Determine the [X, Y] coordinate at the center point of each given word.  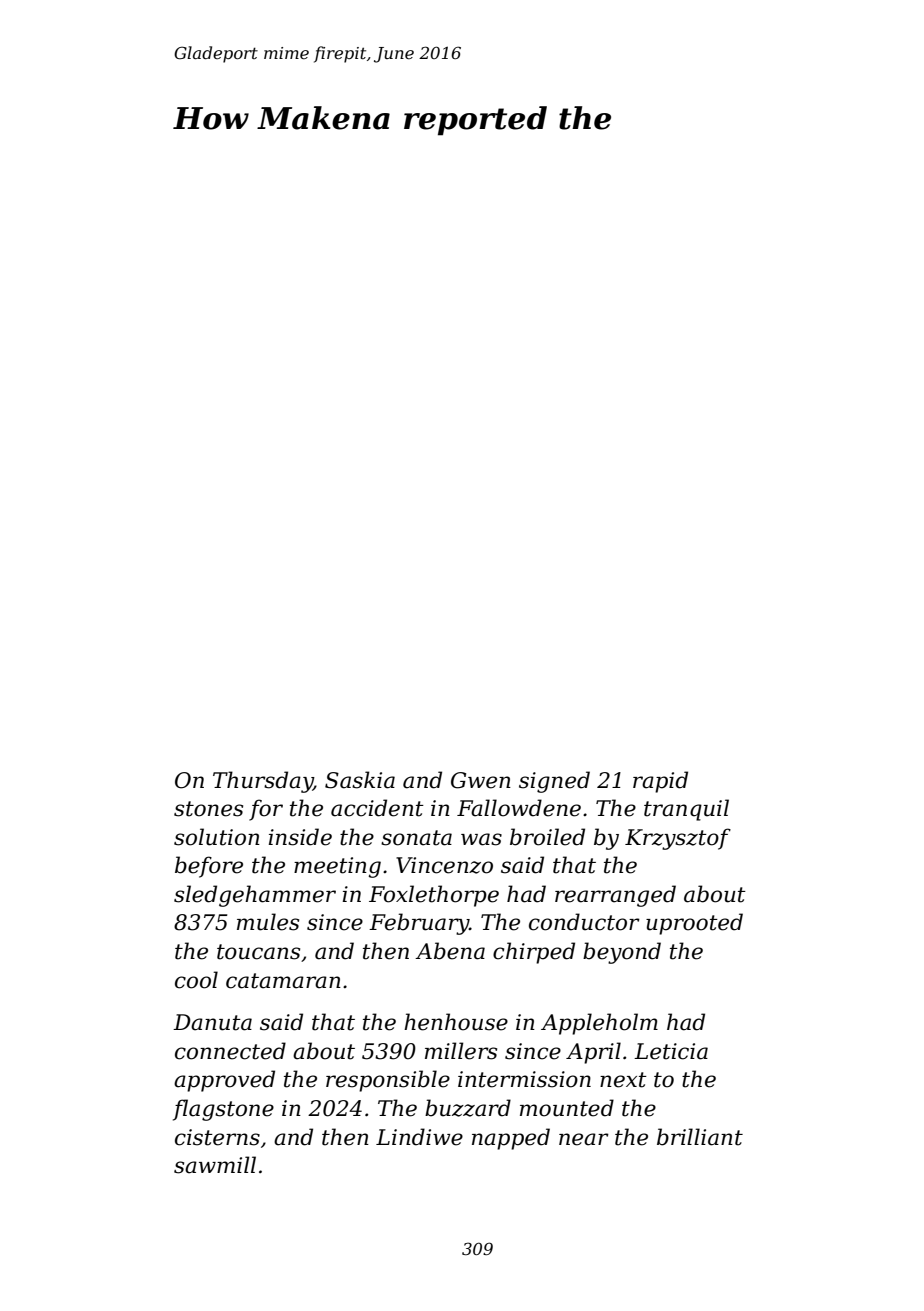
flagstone [223, 1110]
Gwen [481, 780]
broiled [547, 837]
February [419, 924]
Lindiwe [419, 1137]
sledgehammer [255, 896]
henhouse [456, 1022]
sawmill [215, 1165]
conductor [584, 922]
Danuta [212, 1022]
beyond [622, 953]
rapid [660, 782]
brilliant [700, 1137]
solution [217, 837]
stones [208, 809]
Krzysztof [678, 839]
